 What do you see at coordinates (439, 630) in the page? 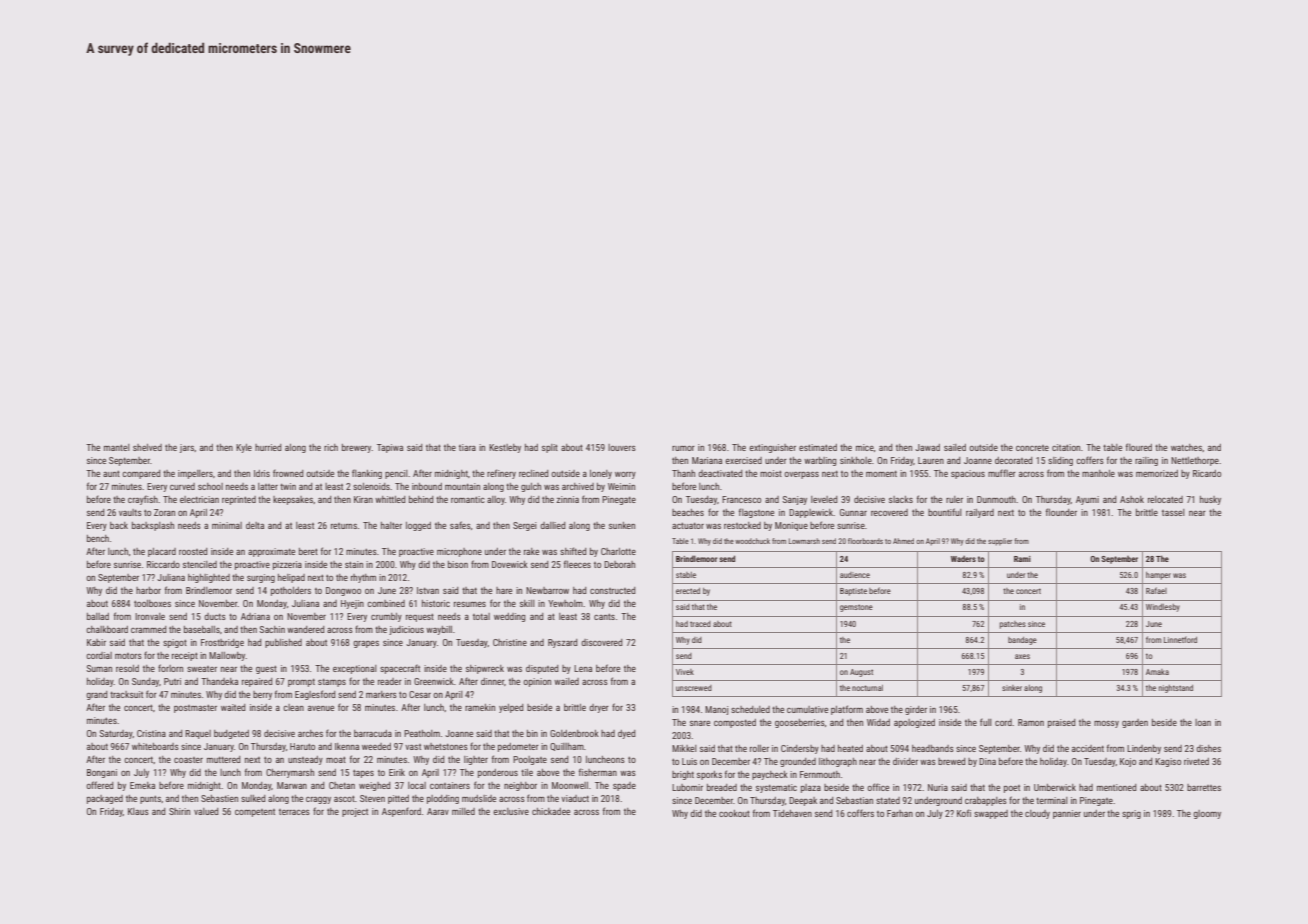
I see `waybill` at bounding box center [439, 630].
